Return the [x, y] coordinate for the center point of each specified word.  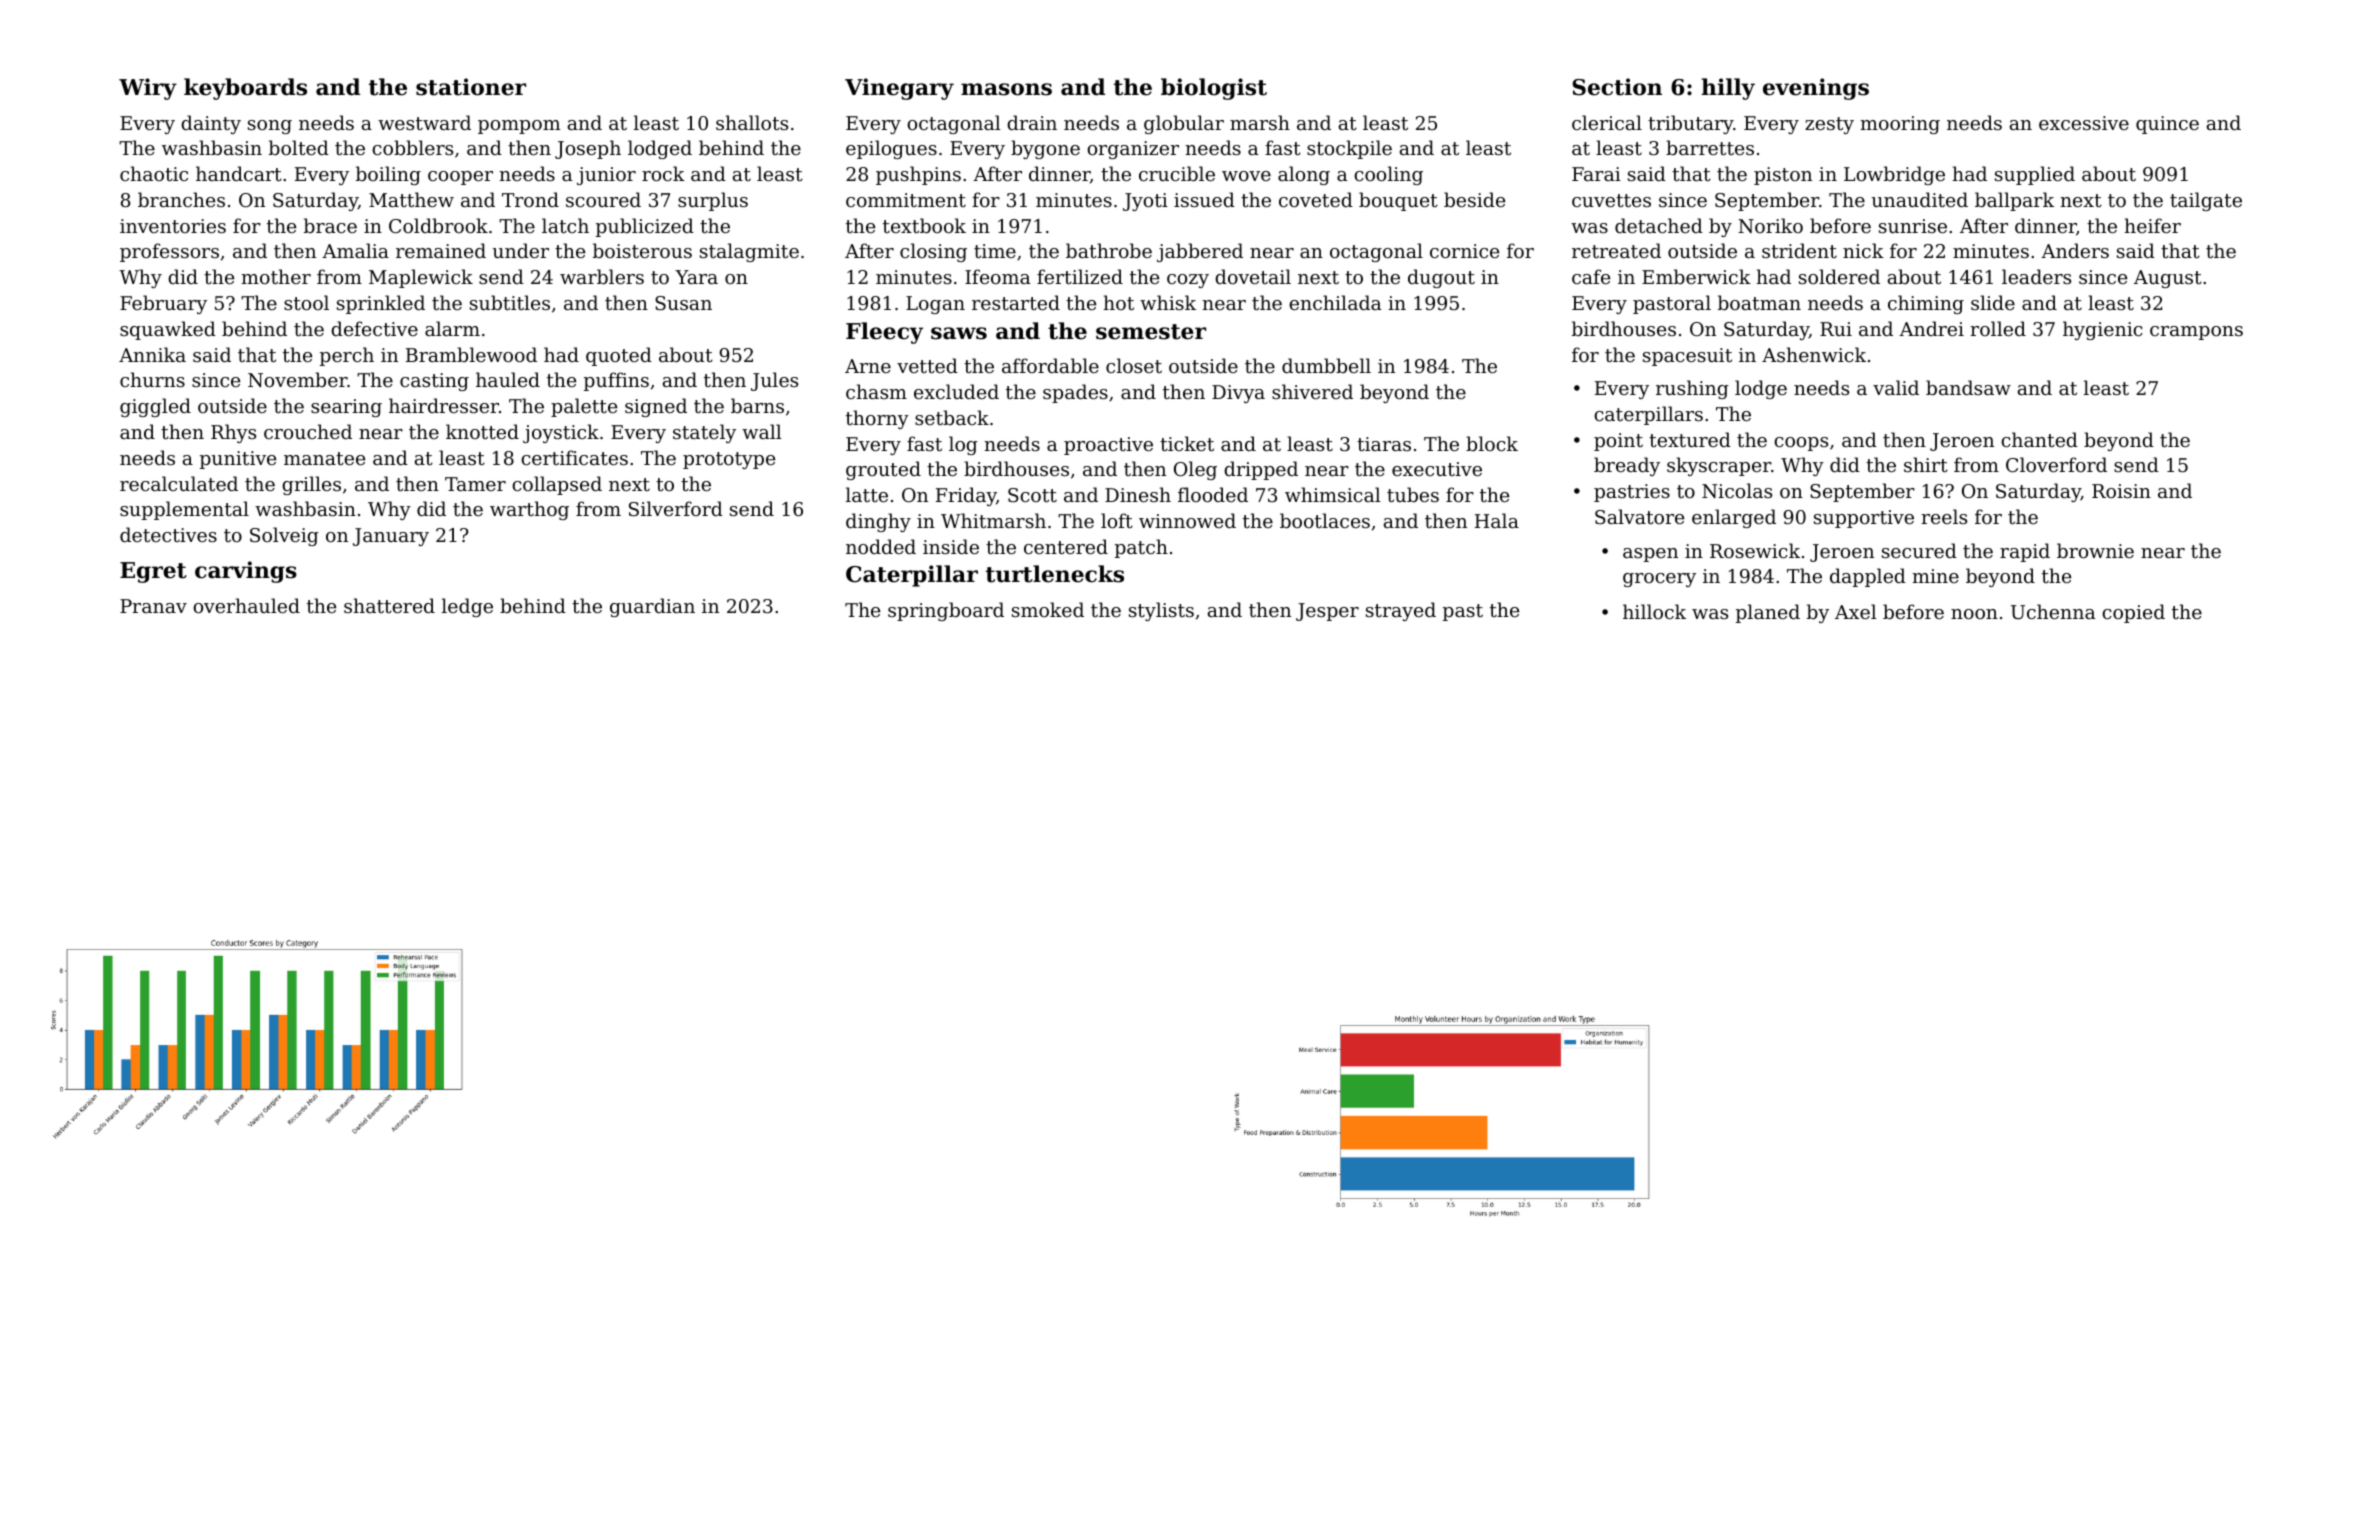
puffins [616, 381]
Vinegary [899, 89]
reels [1944, 516]
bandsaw [1968, 387]
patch [1141, 548]
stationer [471, 87]
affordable [1050, 365]
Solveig [284, 536]
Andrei [1931, 328]
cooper [460, 178]
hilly [1728, 89]
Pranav [153, 606]
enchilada [1335, 302]
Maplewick [421, 278]
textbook [924, 225]
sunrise [1913, 226]
